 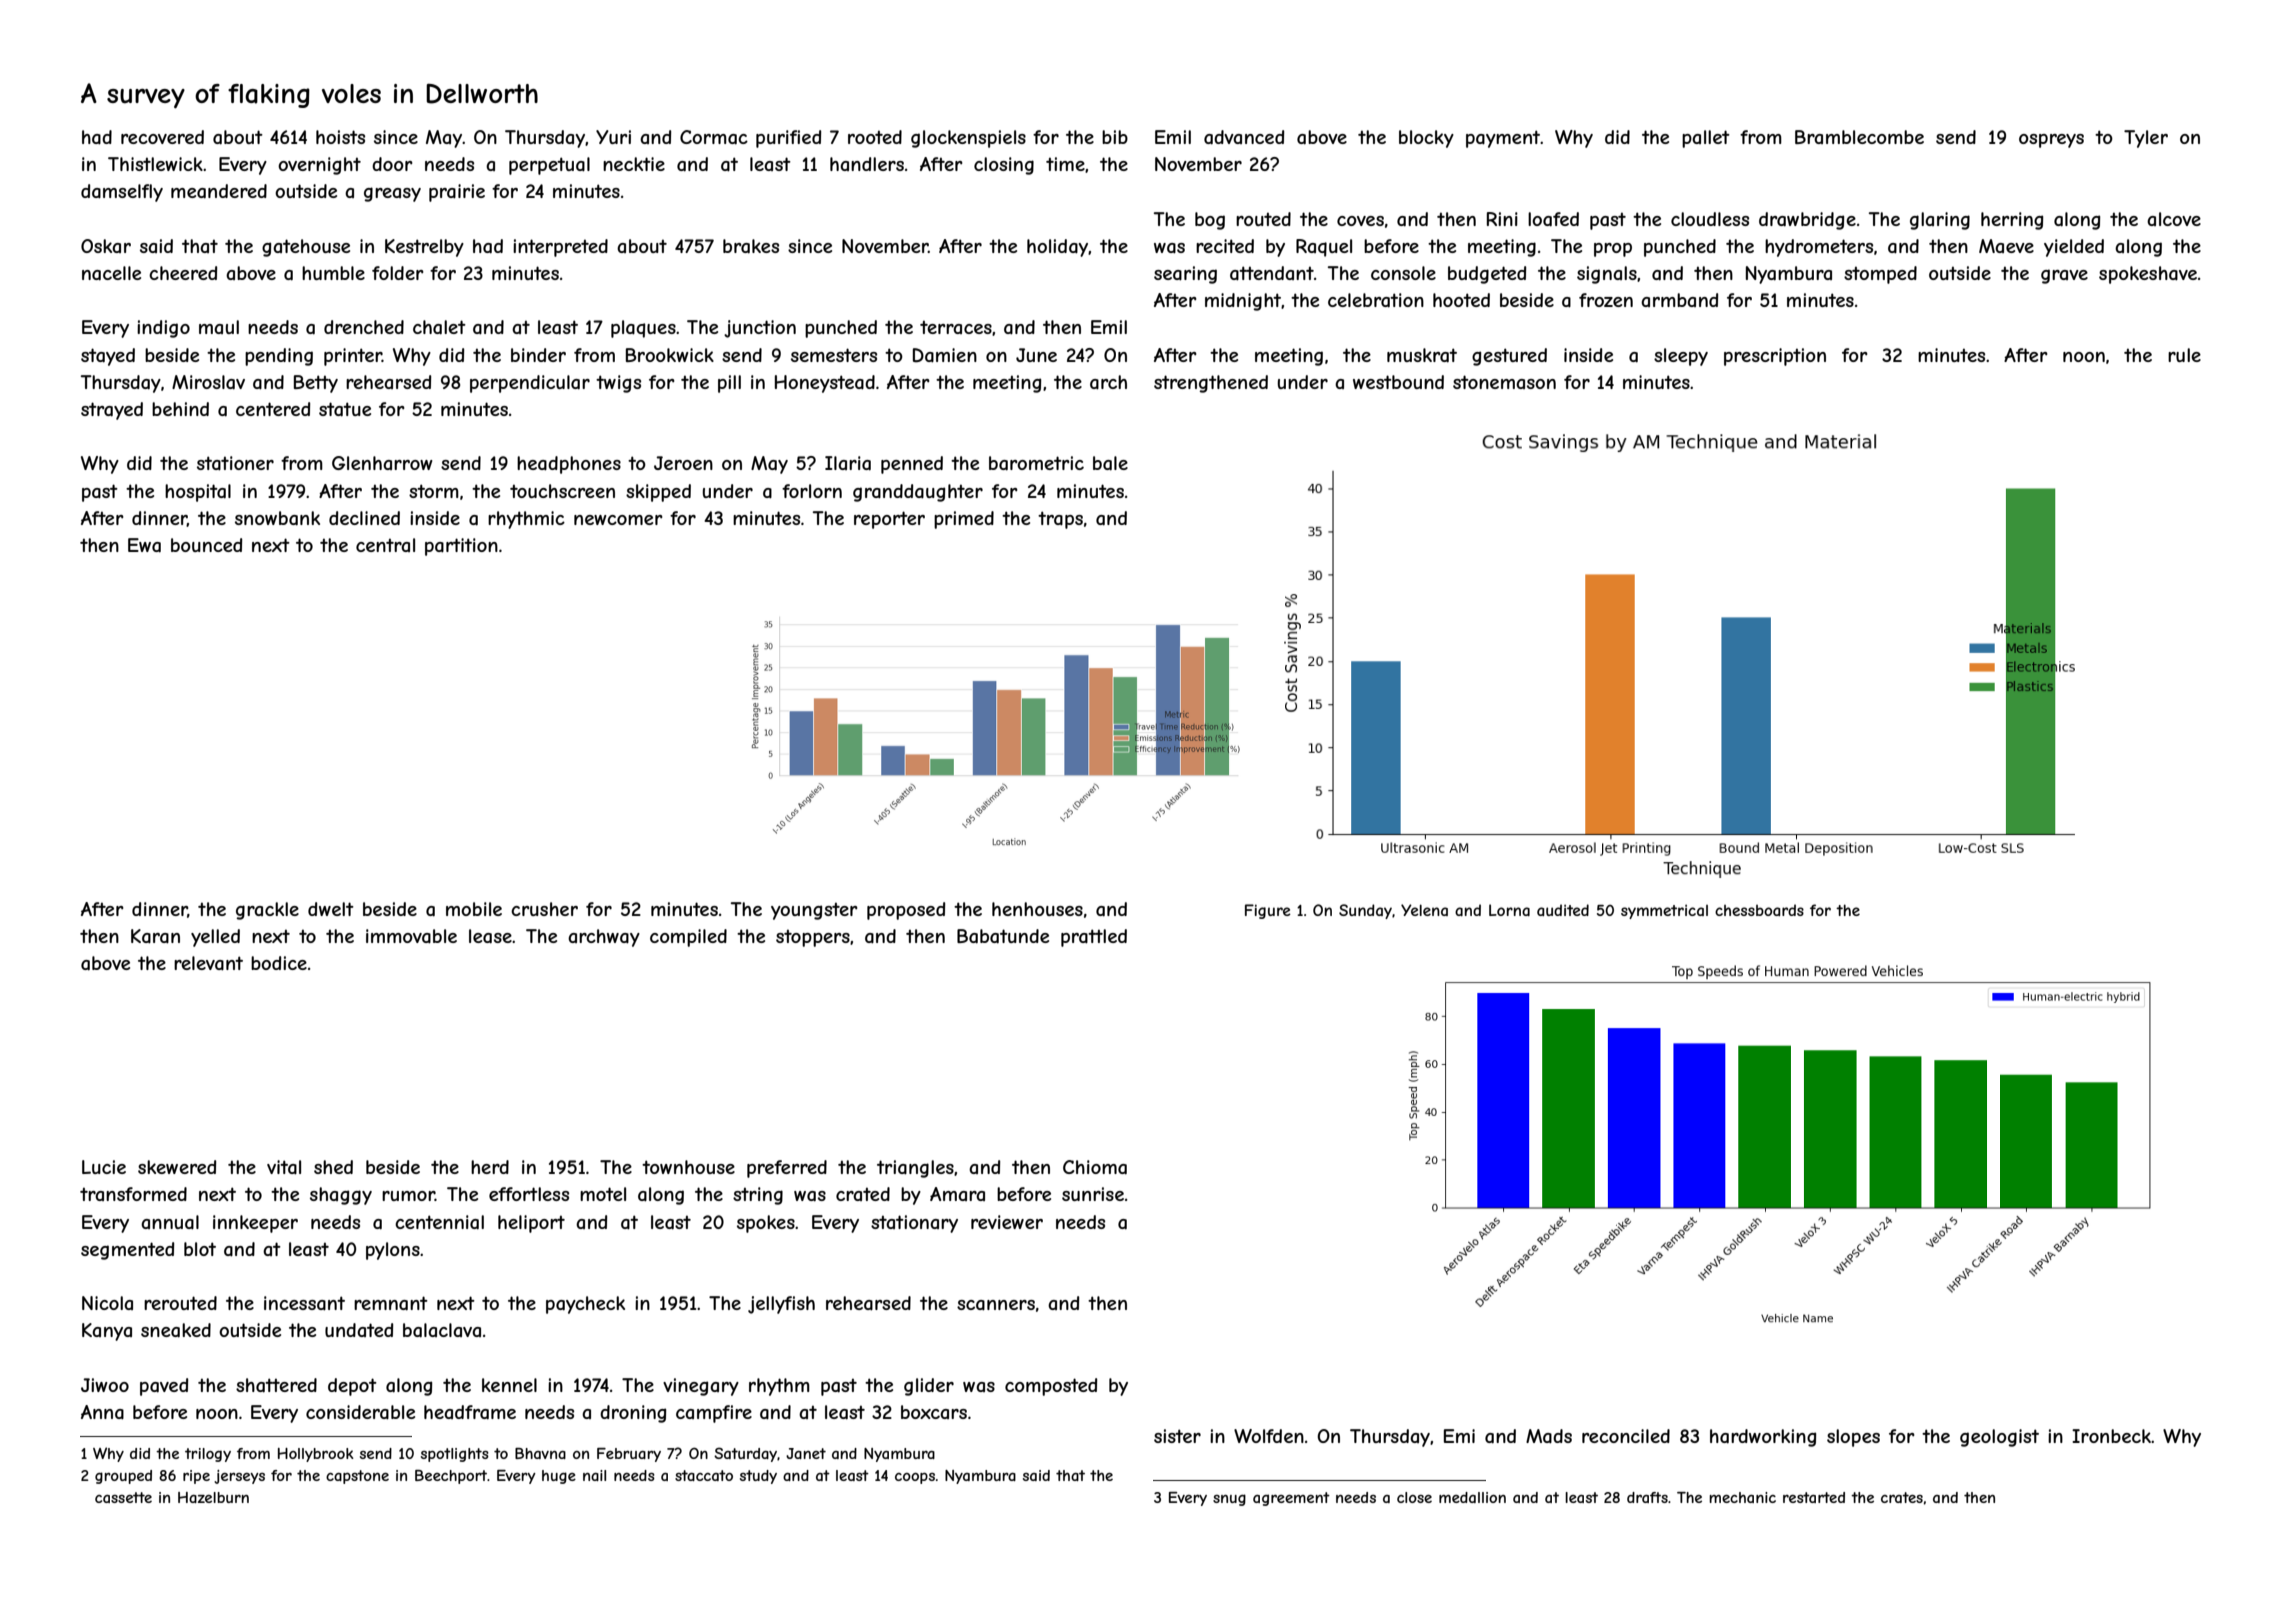 I want to click on advanced, so click(x=1244, y=137).
